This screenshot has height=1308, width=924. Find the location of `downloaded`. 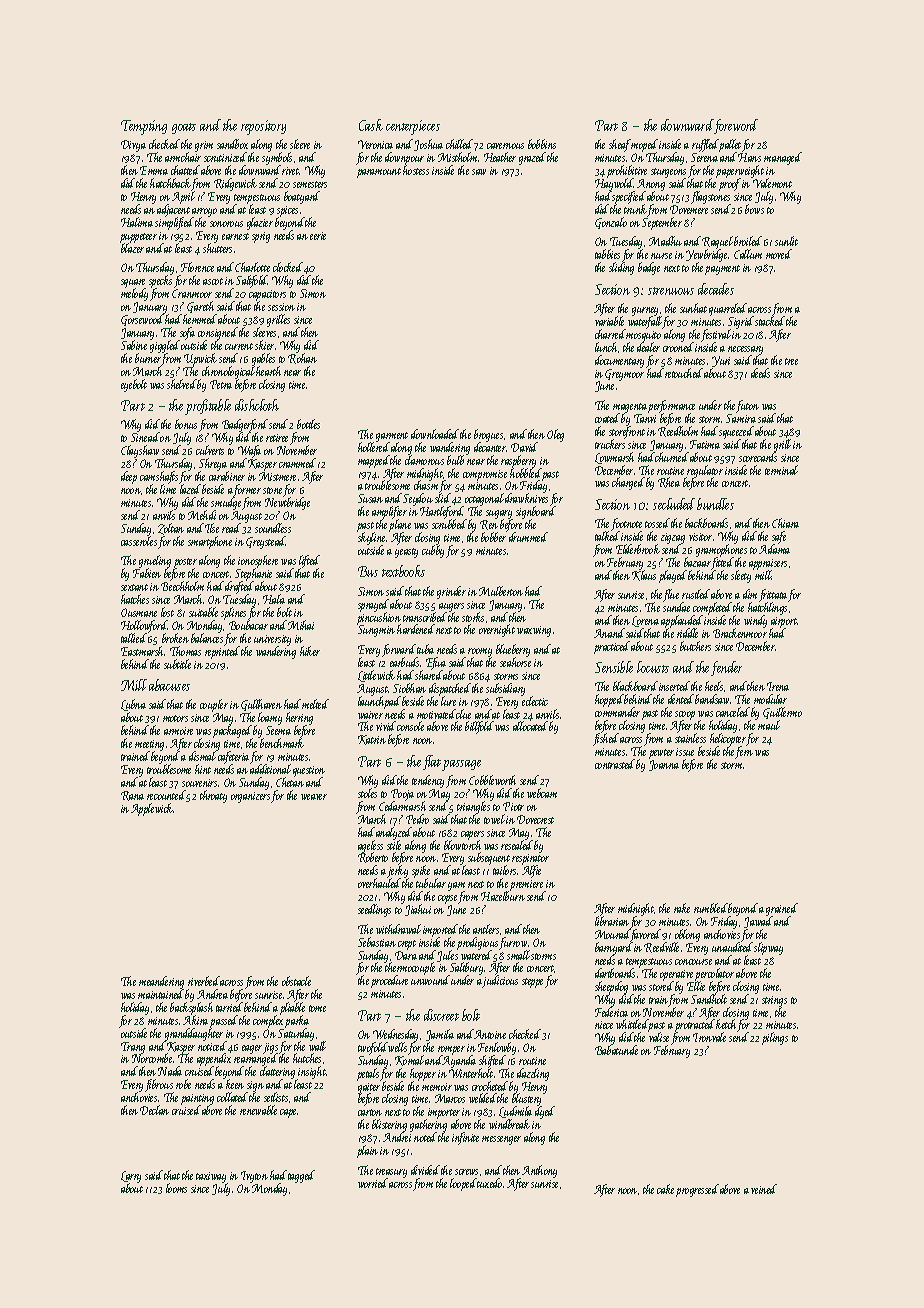

downloaded is located at coordinates (435, 434).
